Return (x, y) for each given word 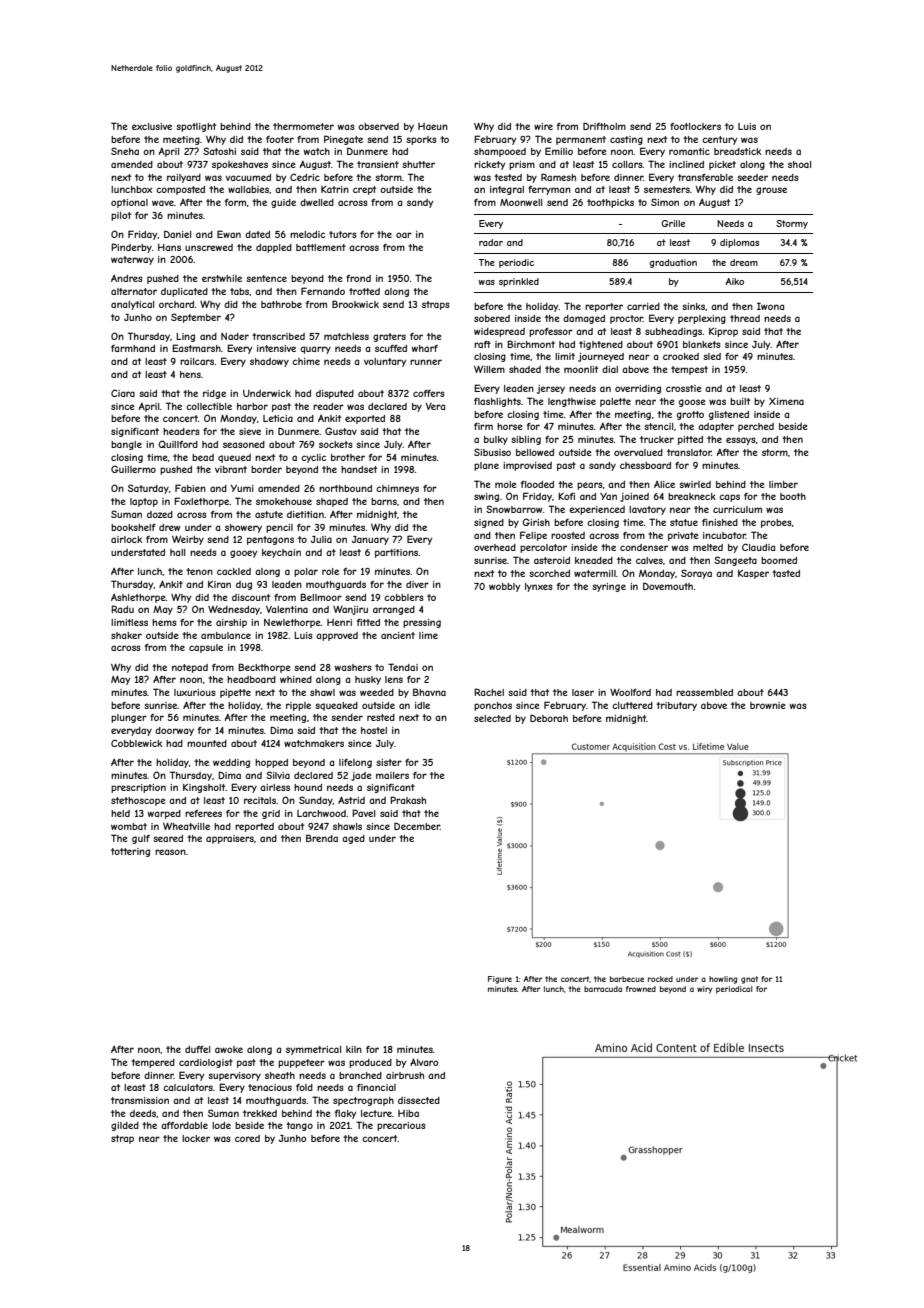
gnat (749, 980)
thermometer (303, 126)
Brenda (322, 838)
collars (627, 164)
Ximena (786, 401)
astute (269, 514)
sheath (280, 1075)
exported (365, 419)
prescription (138, 788)
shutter (418, 164)
